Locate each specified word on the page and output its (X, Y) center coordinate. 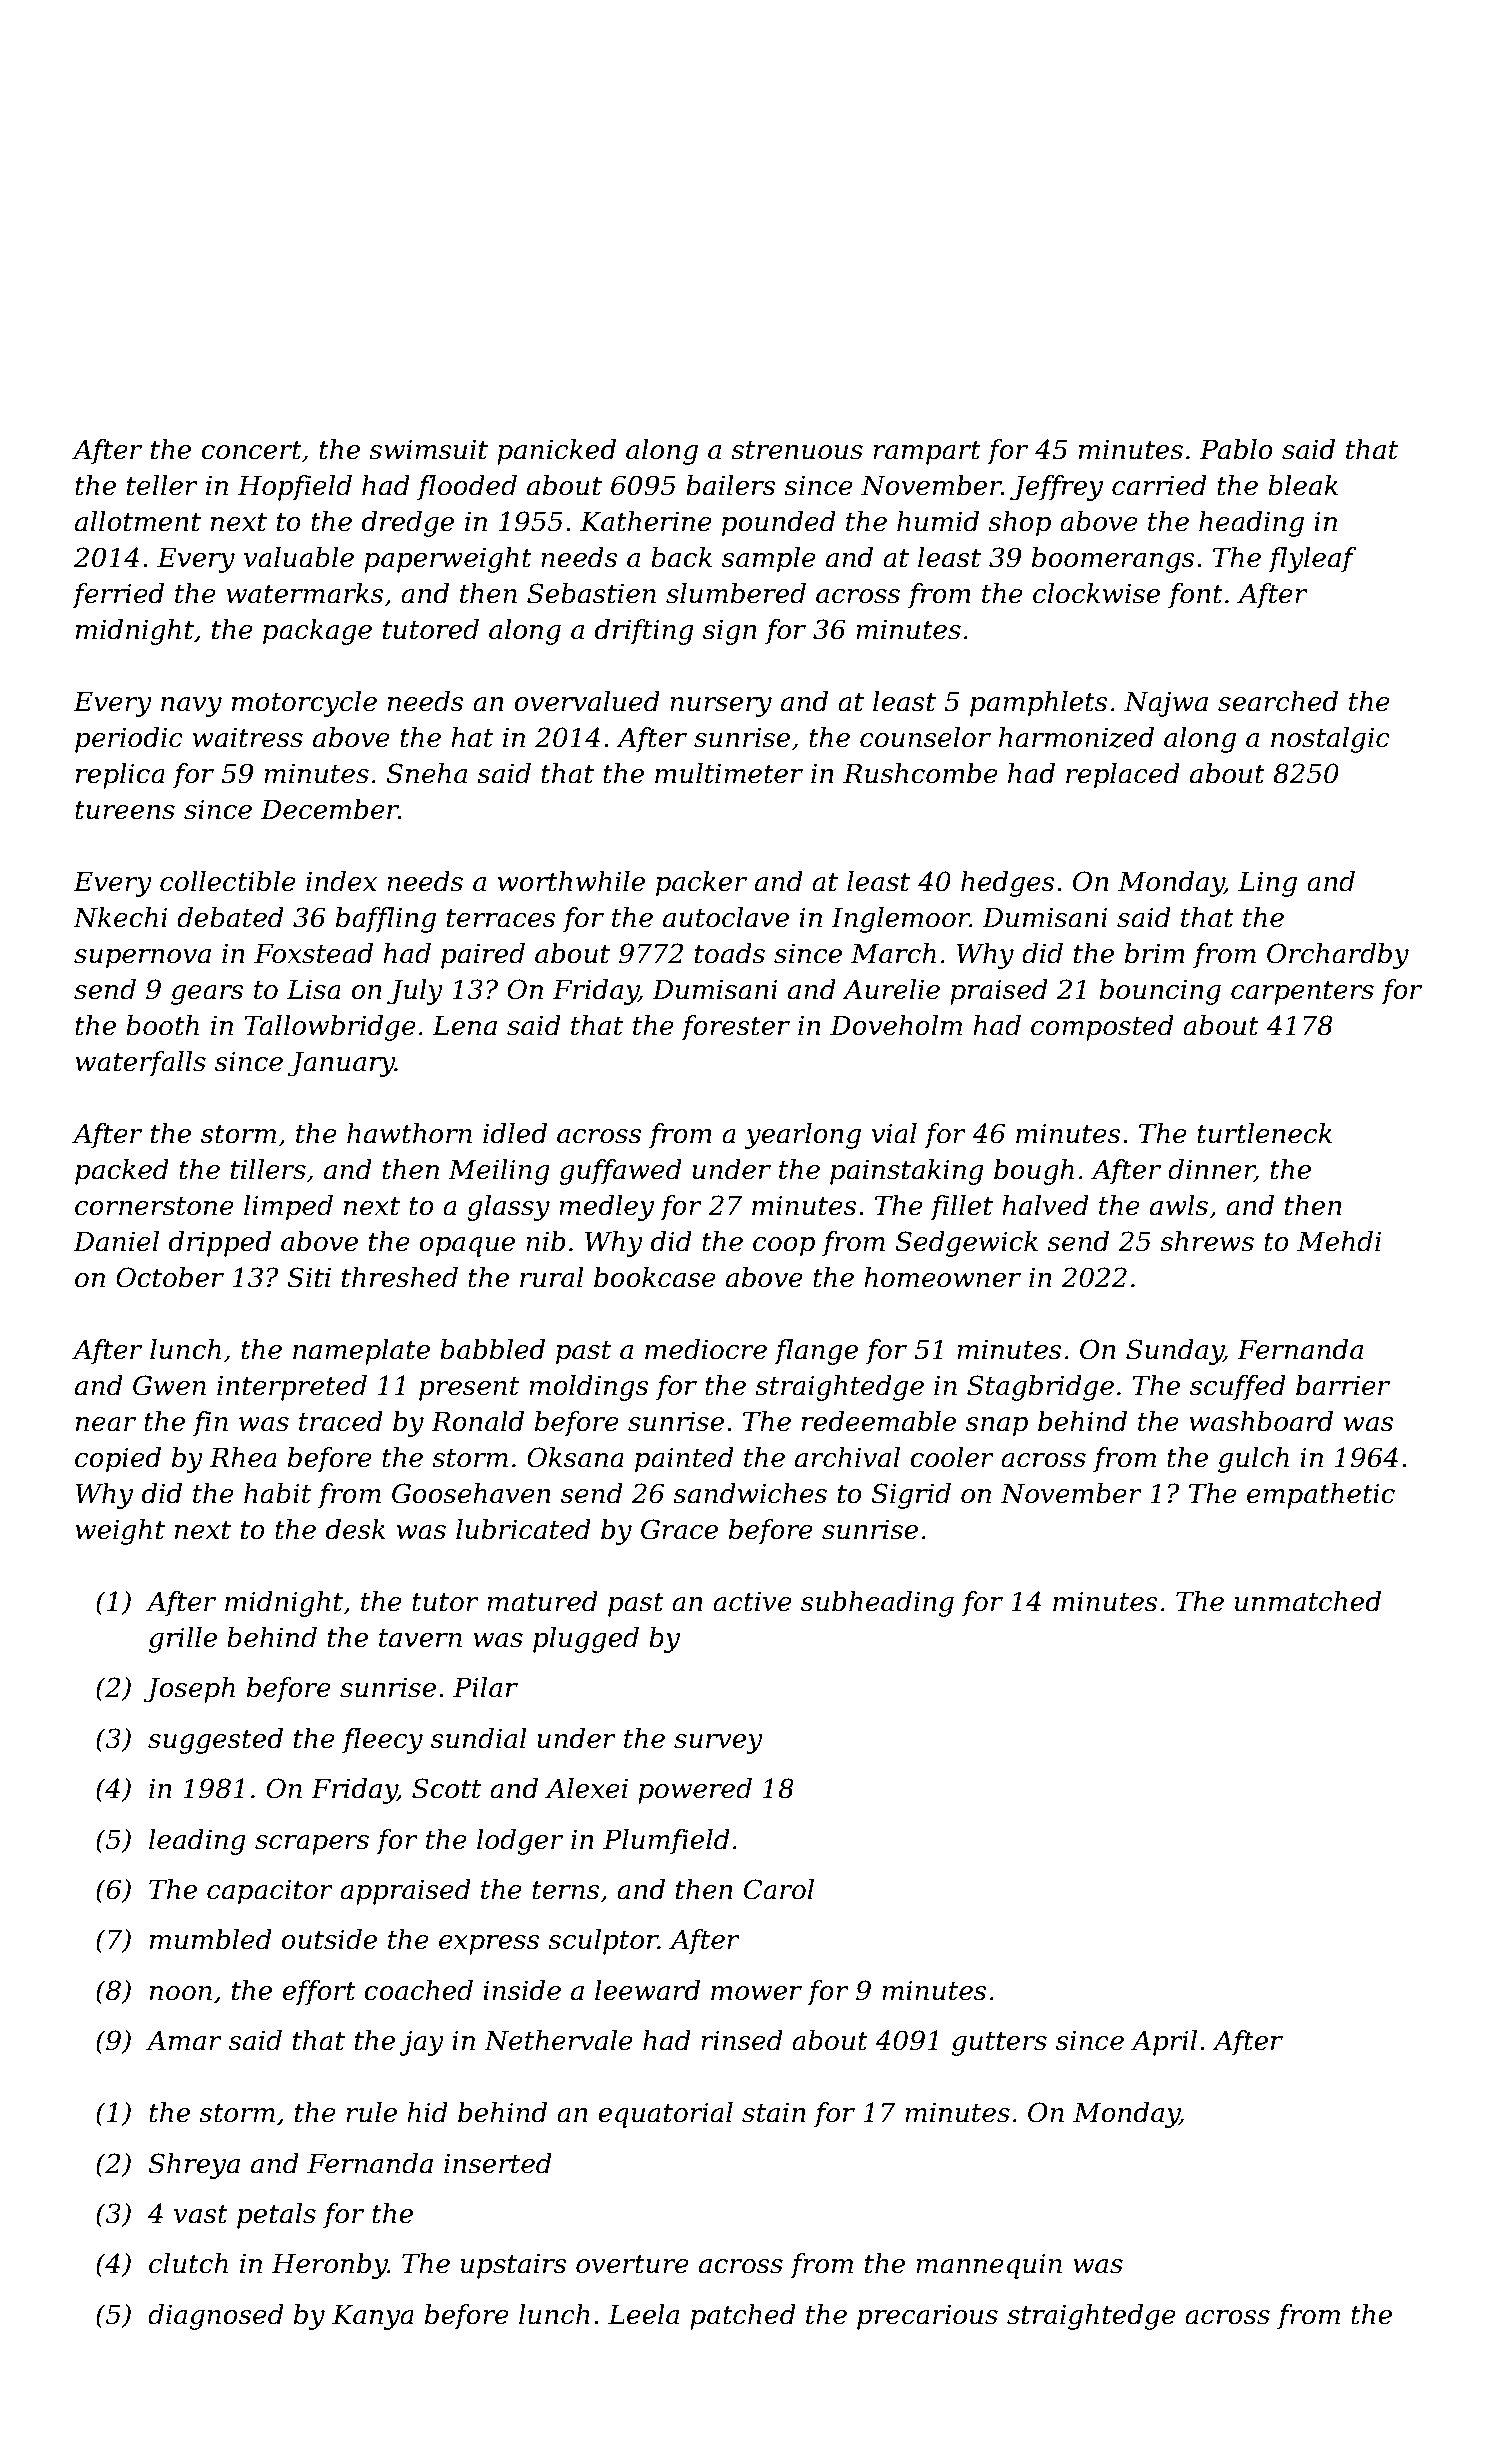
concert (251, 450)
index (341, 881)
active (752, 1601)
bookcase (655, 1277)
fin (210, 1424)
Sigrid (911, 1496)
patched (743, 2317)
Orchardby (1338, 956)
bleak (1303, 485)
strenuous (797, 450)
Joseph (189, 1690)
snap (997, 1427)
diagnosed (216, 2317)
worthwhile (571, 881)
